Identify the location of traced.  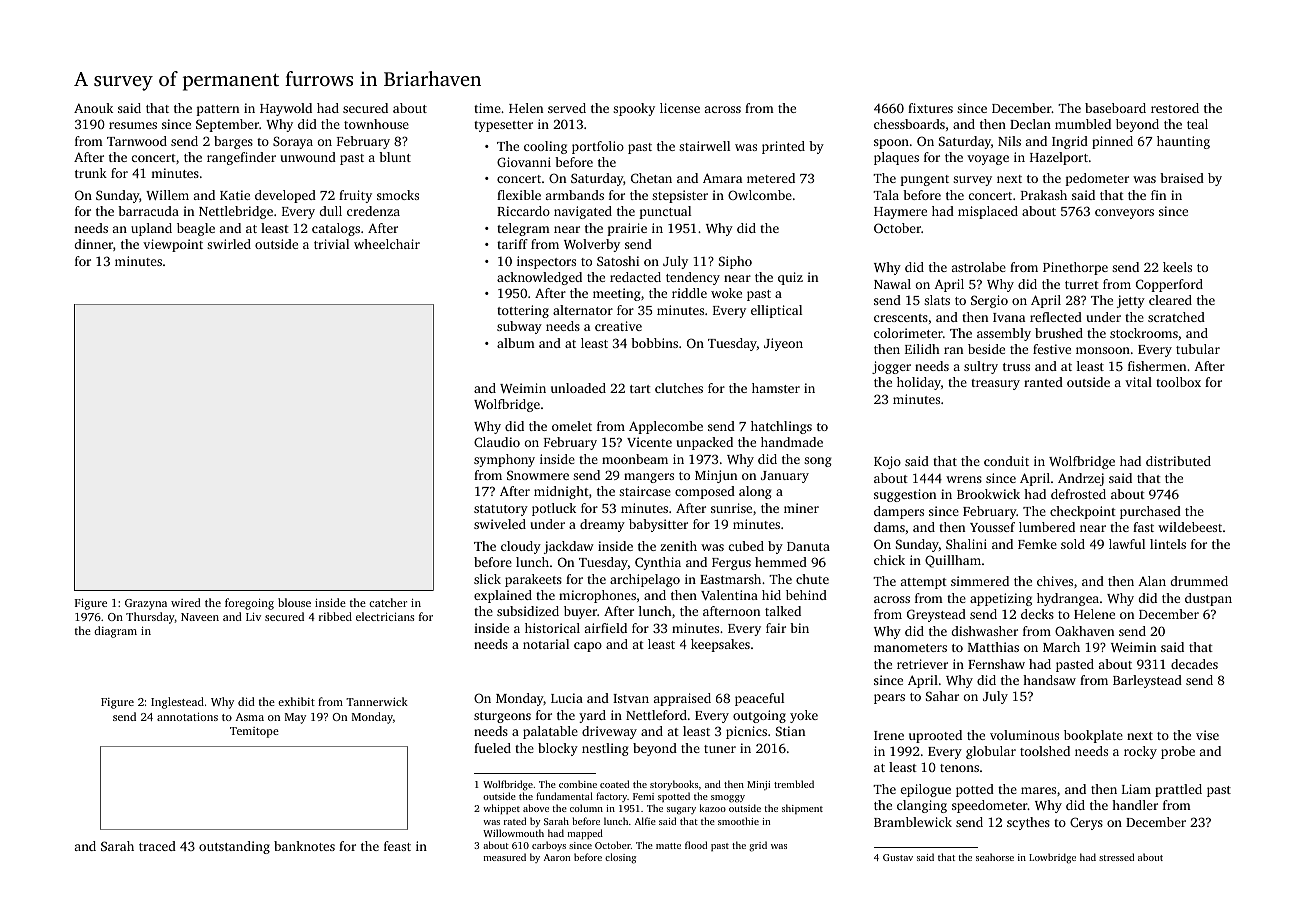
(157, 846).
